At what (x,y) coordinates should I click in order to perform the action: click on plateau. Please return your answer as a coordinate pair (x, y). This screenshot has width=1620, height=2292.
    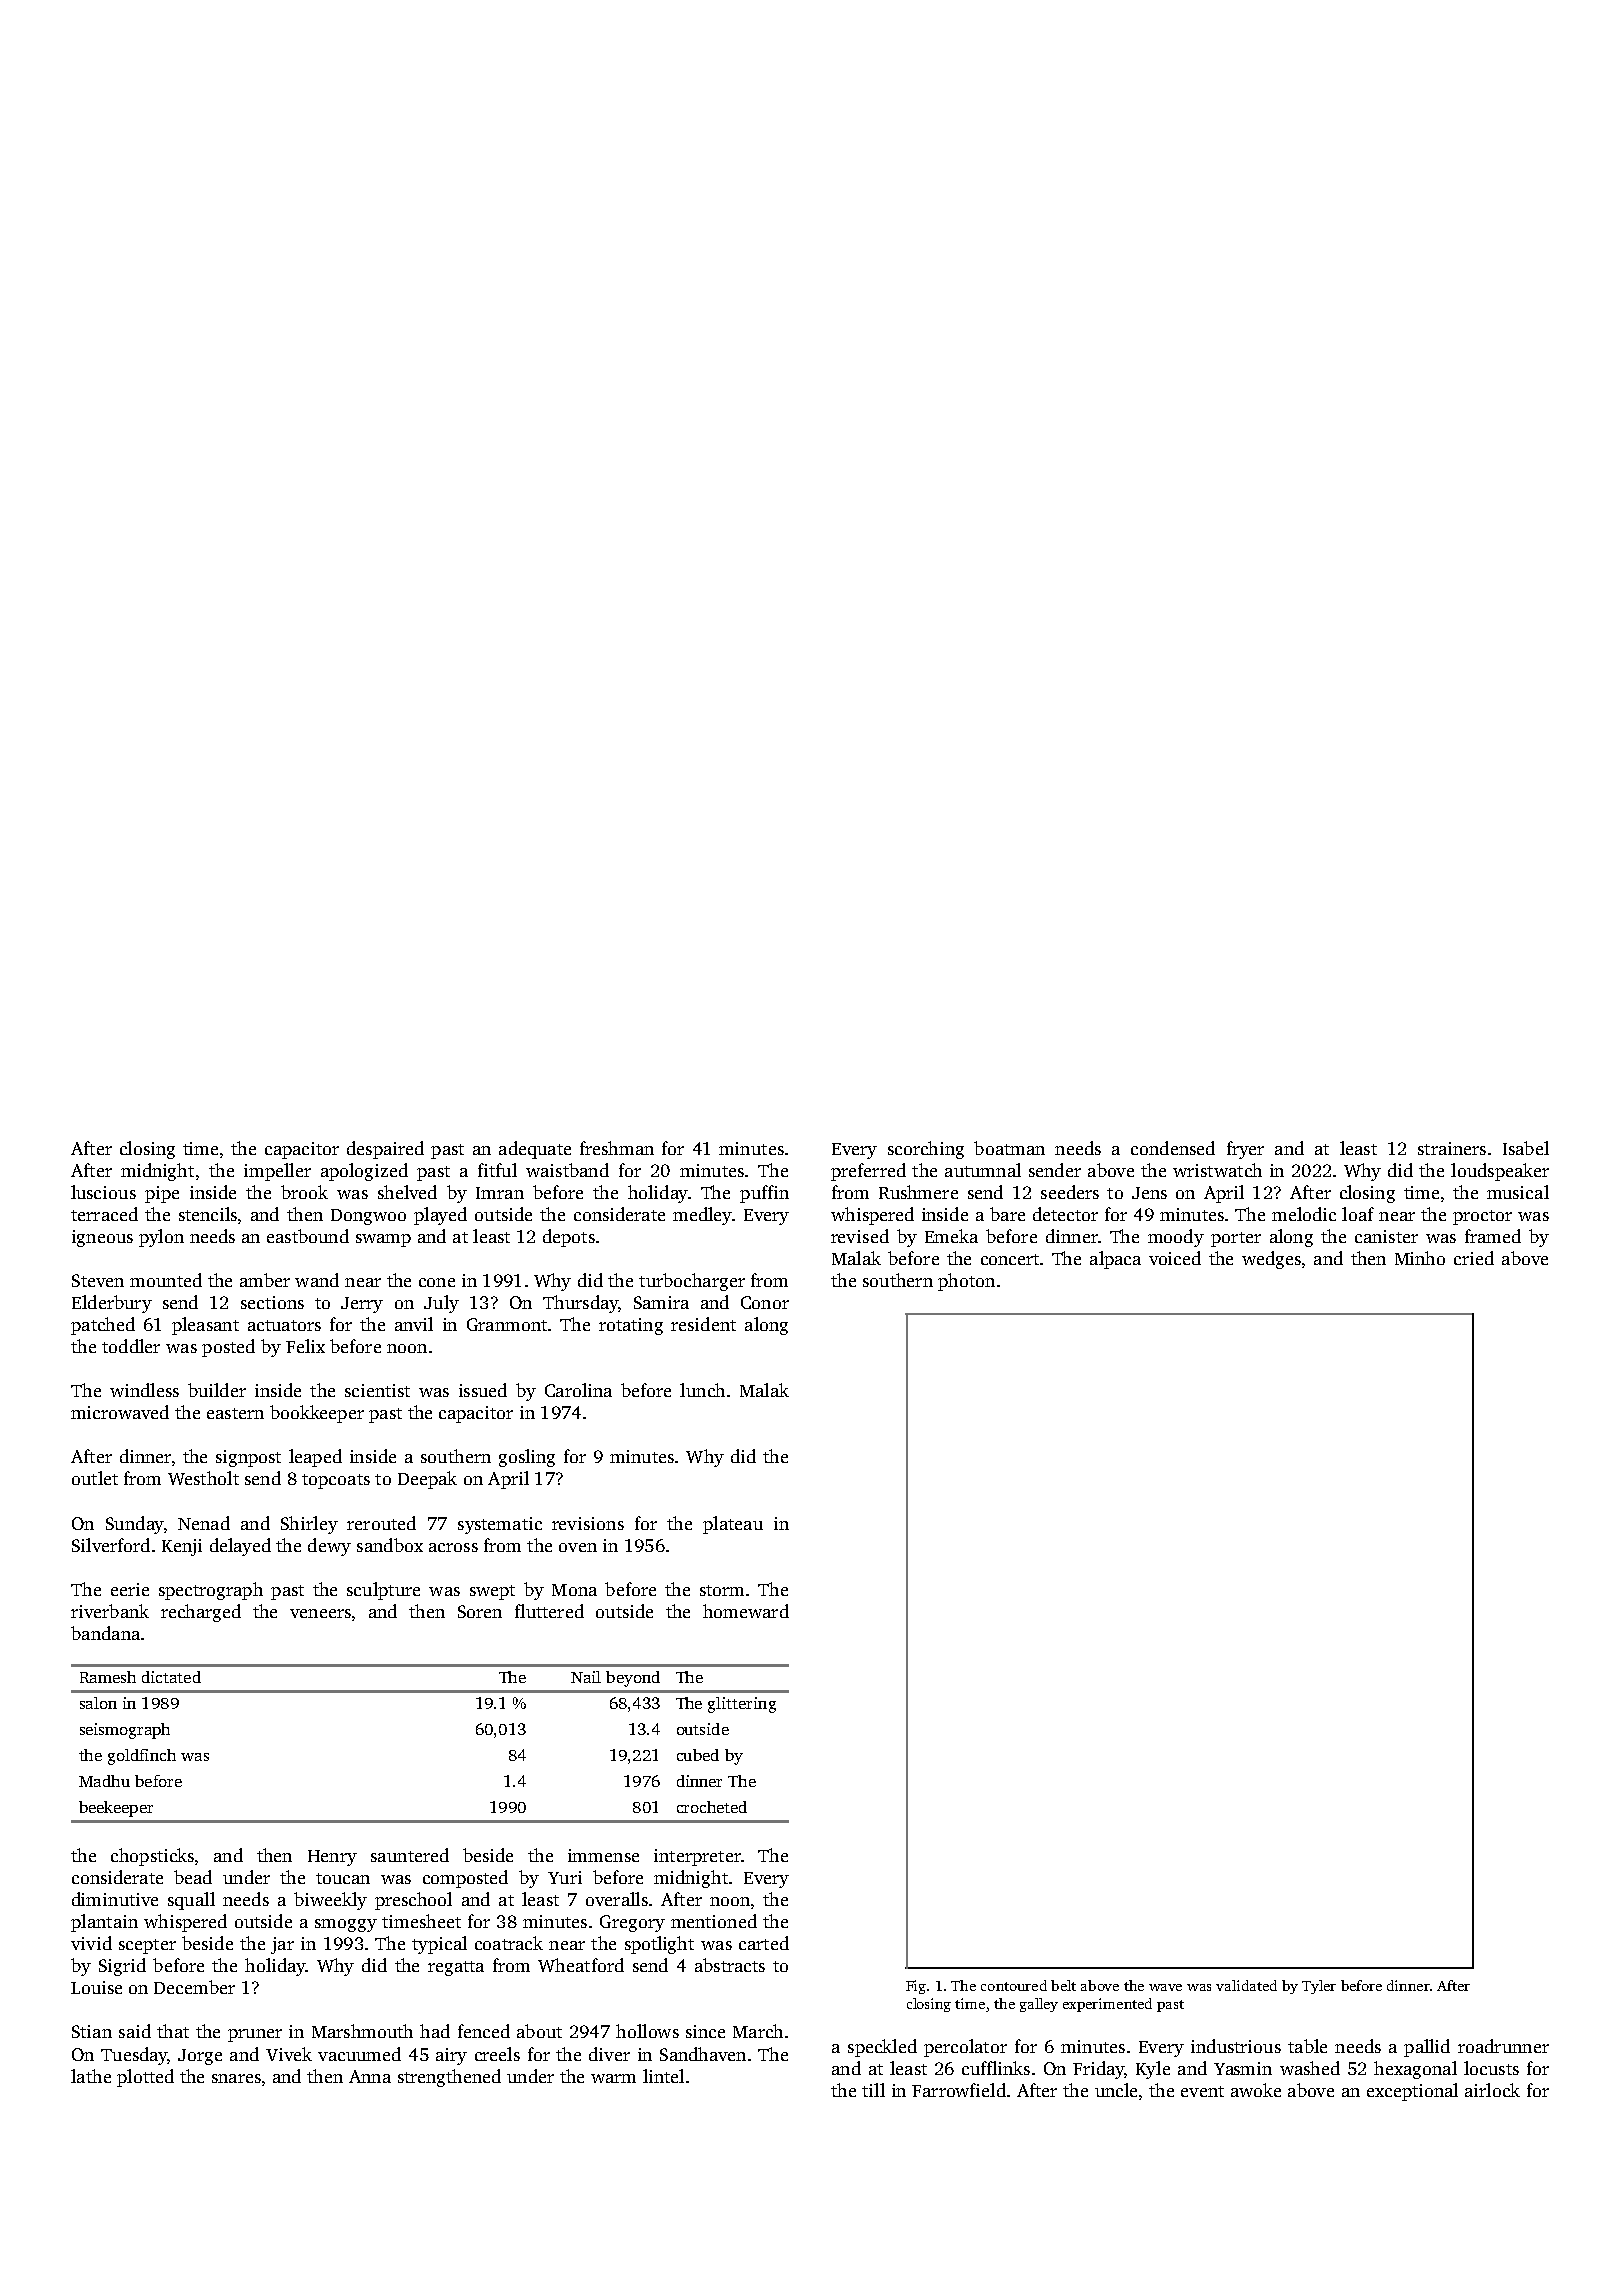
    Looking at the image, I should click on (733, 1525).
